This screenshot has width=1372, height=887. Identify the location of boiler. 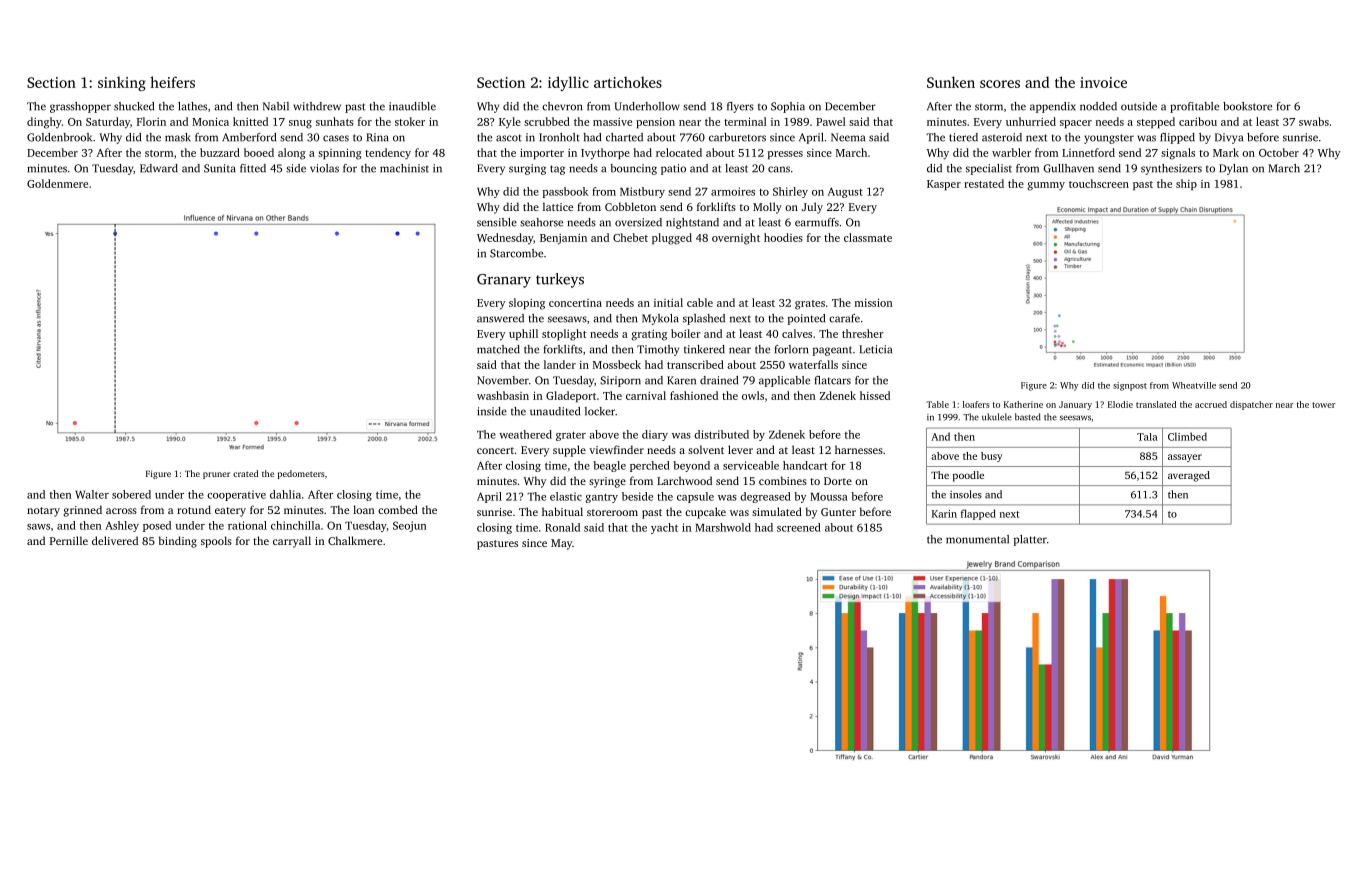
(686, 333).
